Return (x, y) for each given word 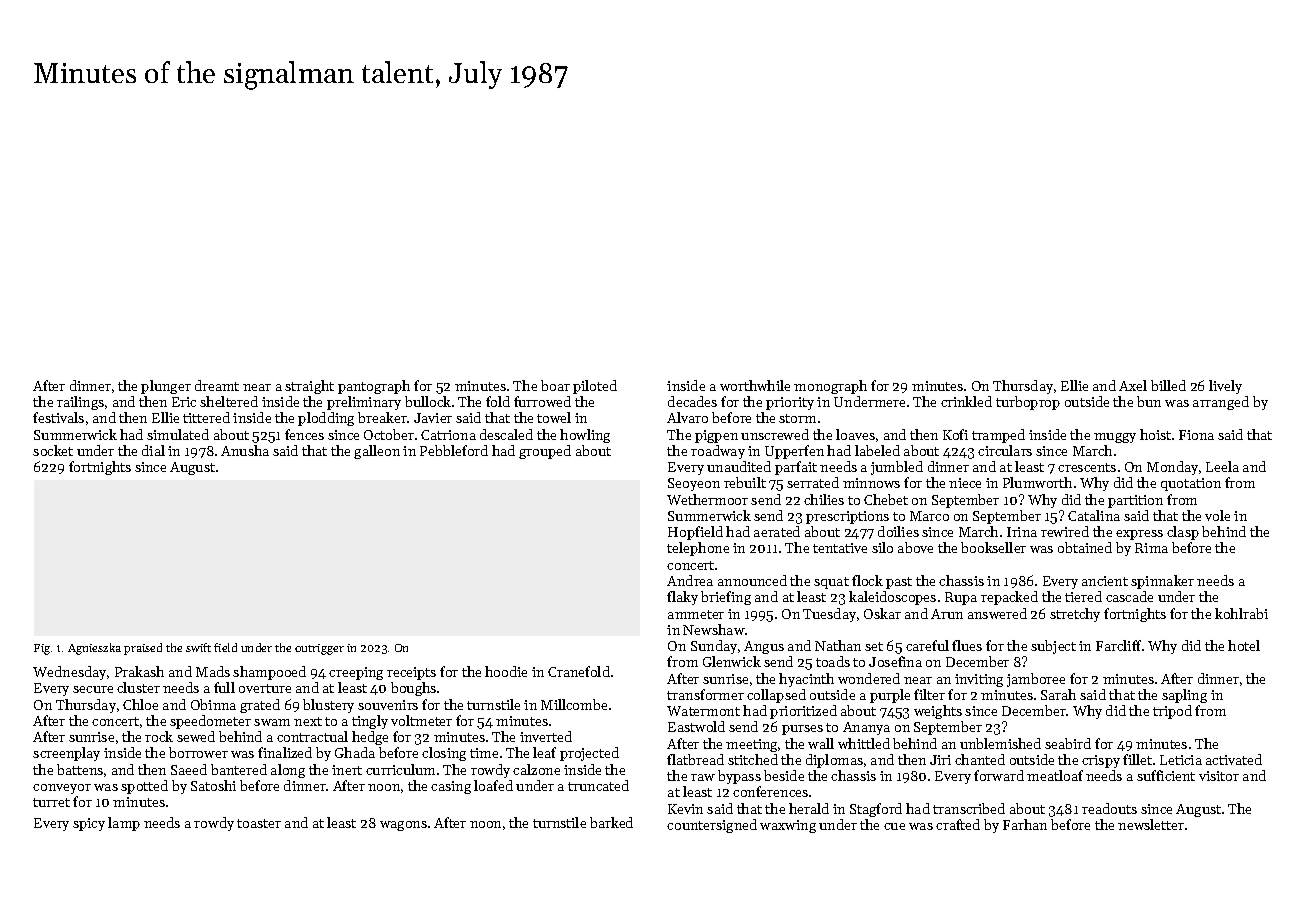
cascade (1129, 596)
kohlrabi (1241, 613)
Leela (1222, 466)
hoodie (506, 671)
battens (80, 769)
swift (198, 647)
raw (703, 777)
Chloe (140, 704)
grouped (545, 452)
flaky (682, 598)
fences (304, 434)
